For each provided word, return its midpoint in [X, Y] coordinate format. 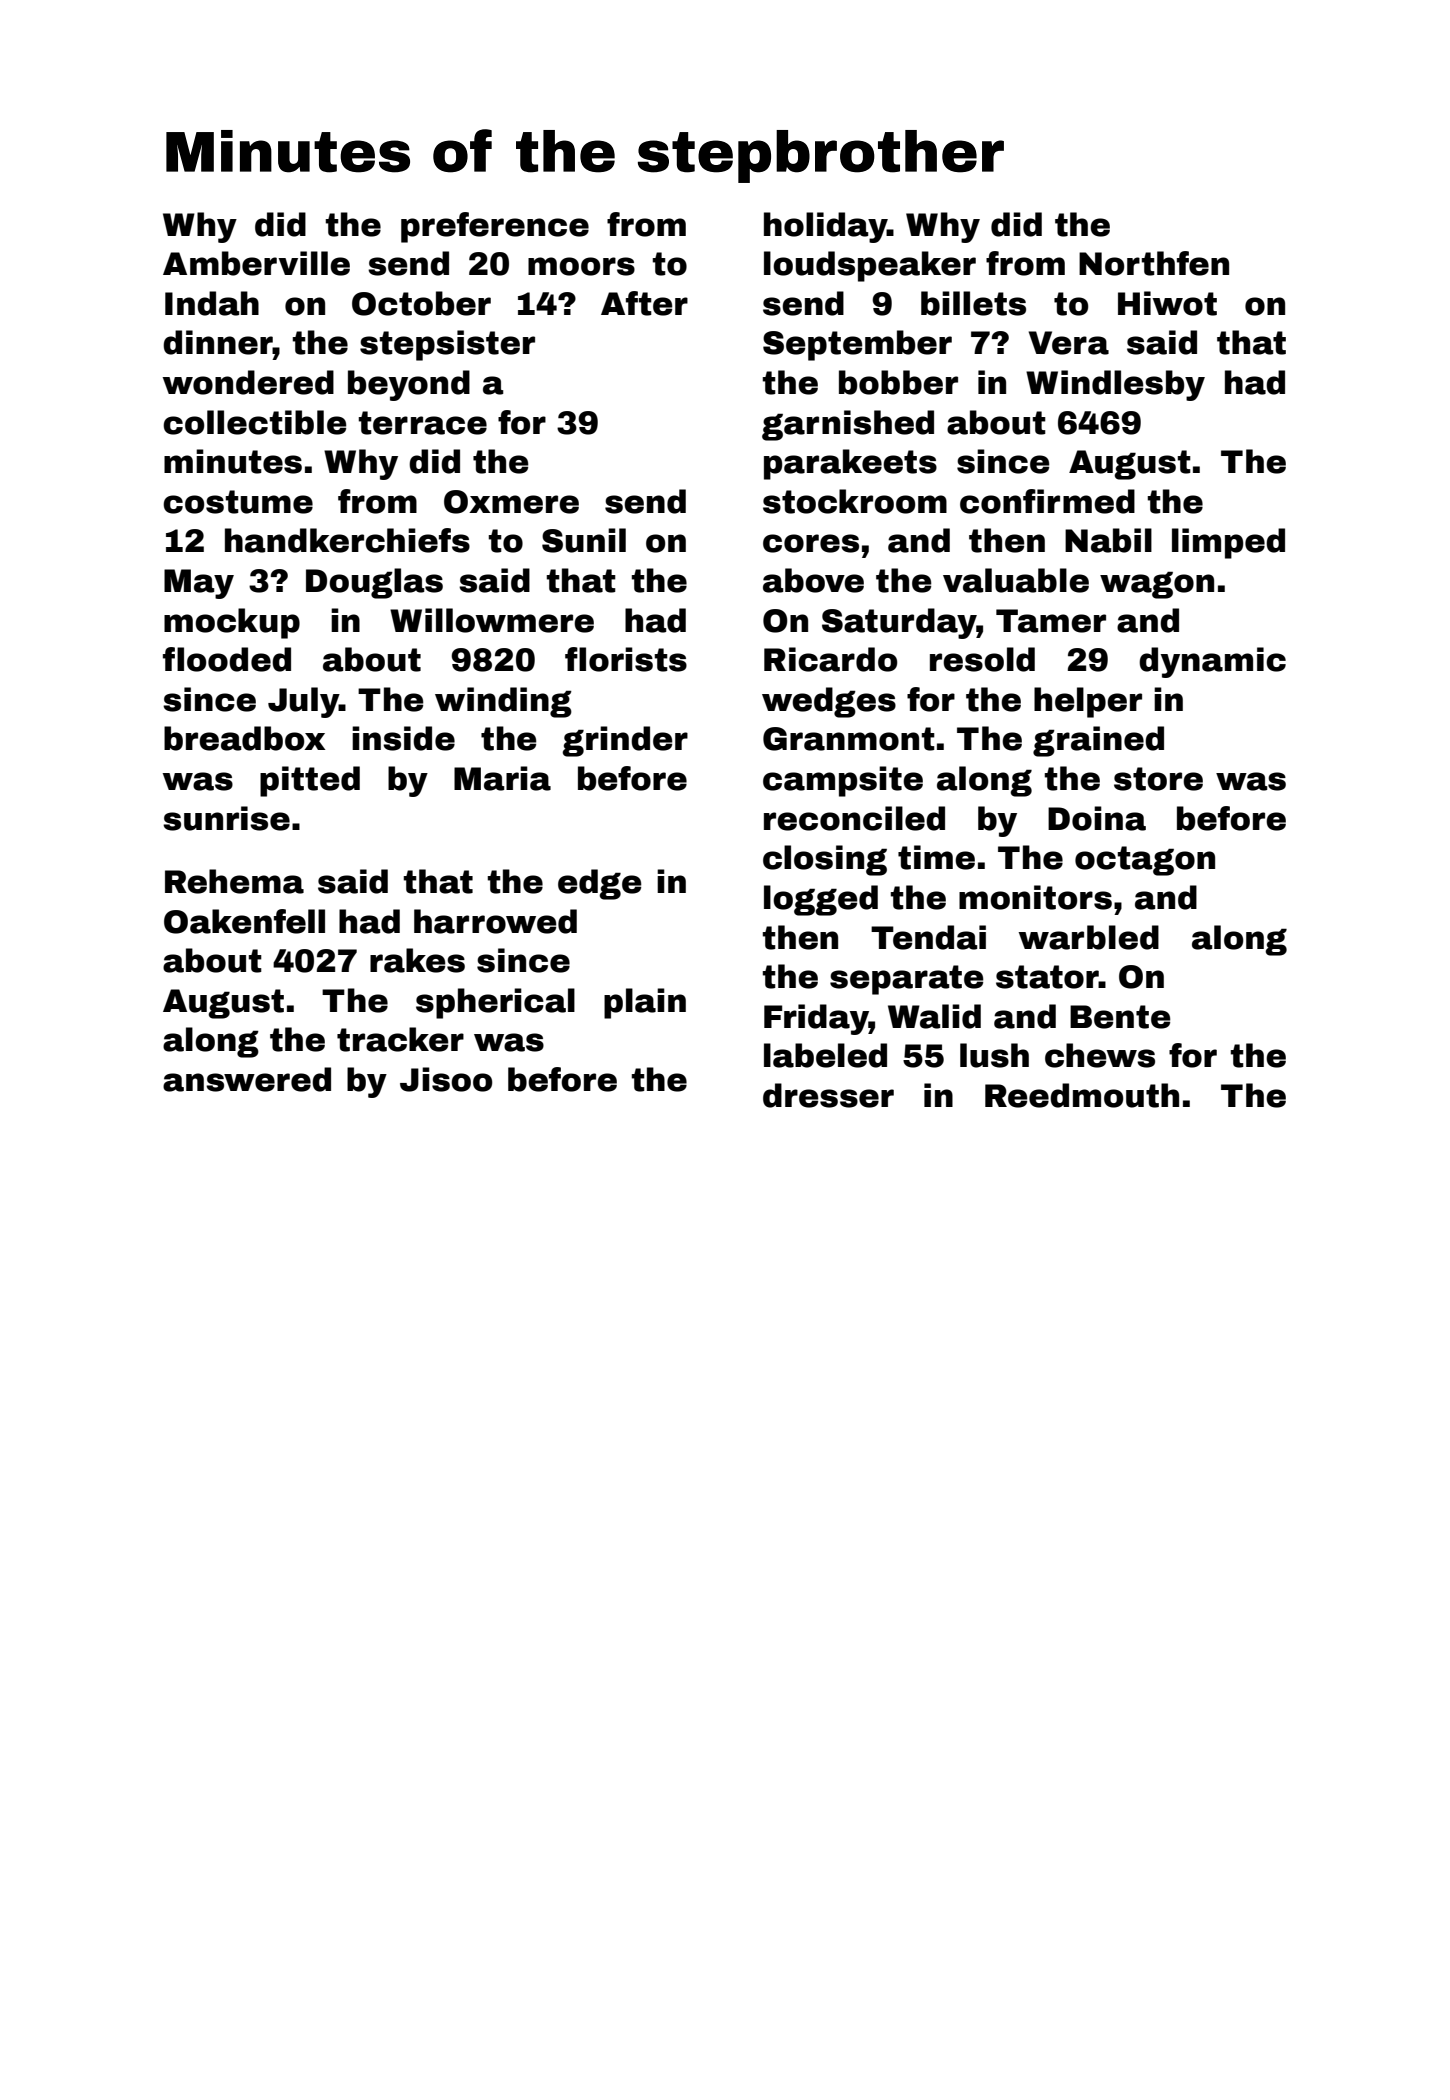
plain [645, 1003]
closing [825, 860]
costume [238, 502]
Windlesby [1115, 385]
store [1158, 779]
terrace [423, 423]
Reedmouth [1082, 1095]
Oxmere [511, 502]
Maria [502, 778]
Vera [1069, 343]
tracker [400, 1039]
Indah [212, 303]
